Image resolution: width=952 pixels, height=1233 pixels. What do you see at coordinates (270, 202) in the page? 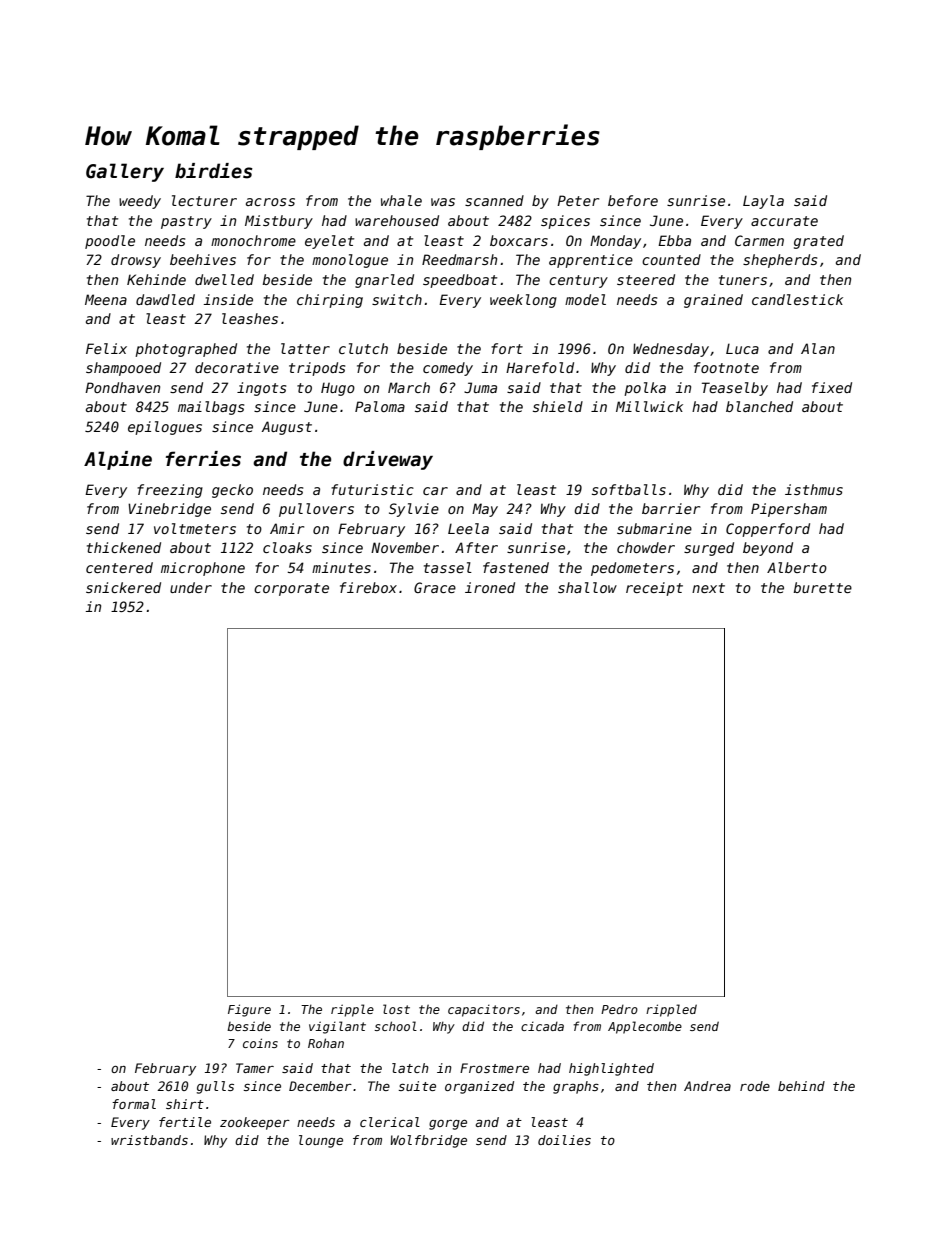
I see `across` at bounding box center [270, 202].
